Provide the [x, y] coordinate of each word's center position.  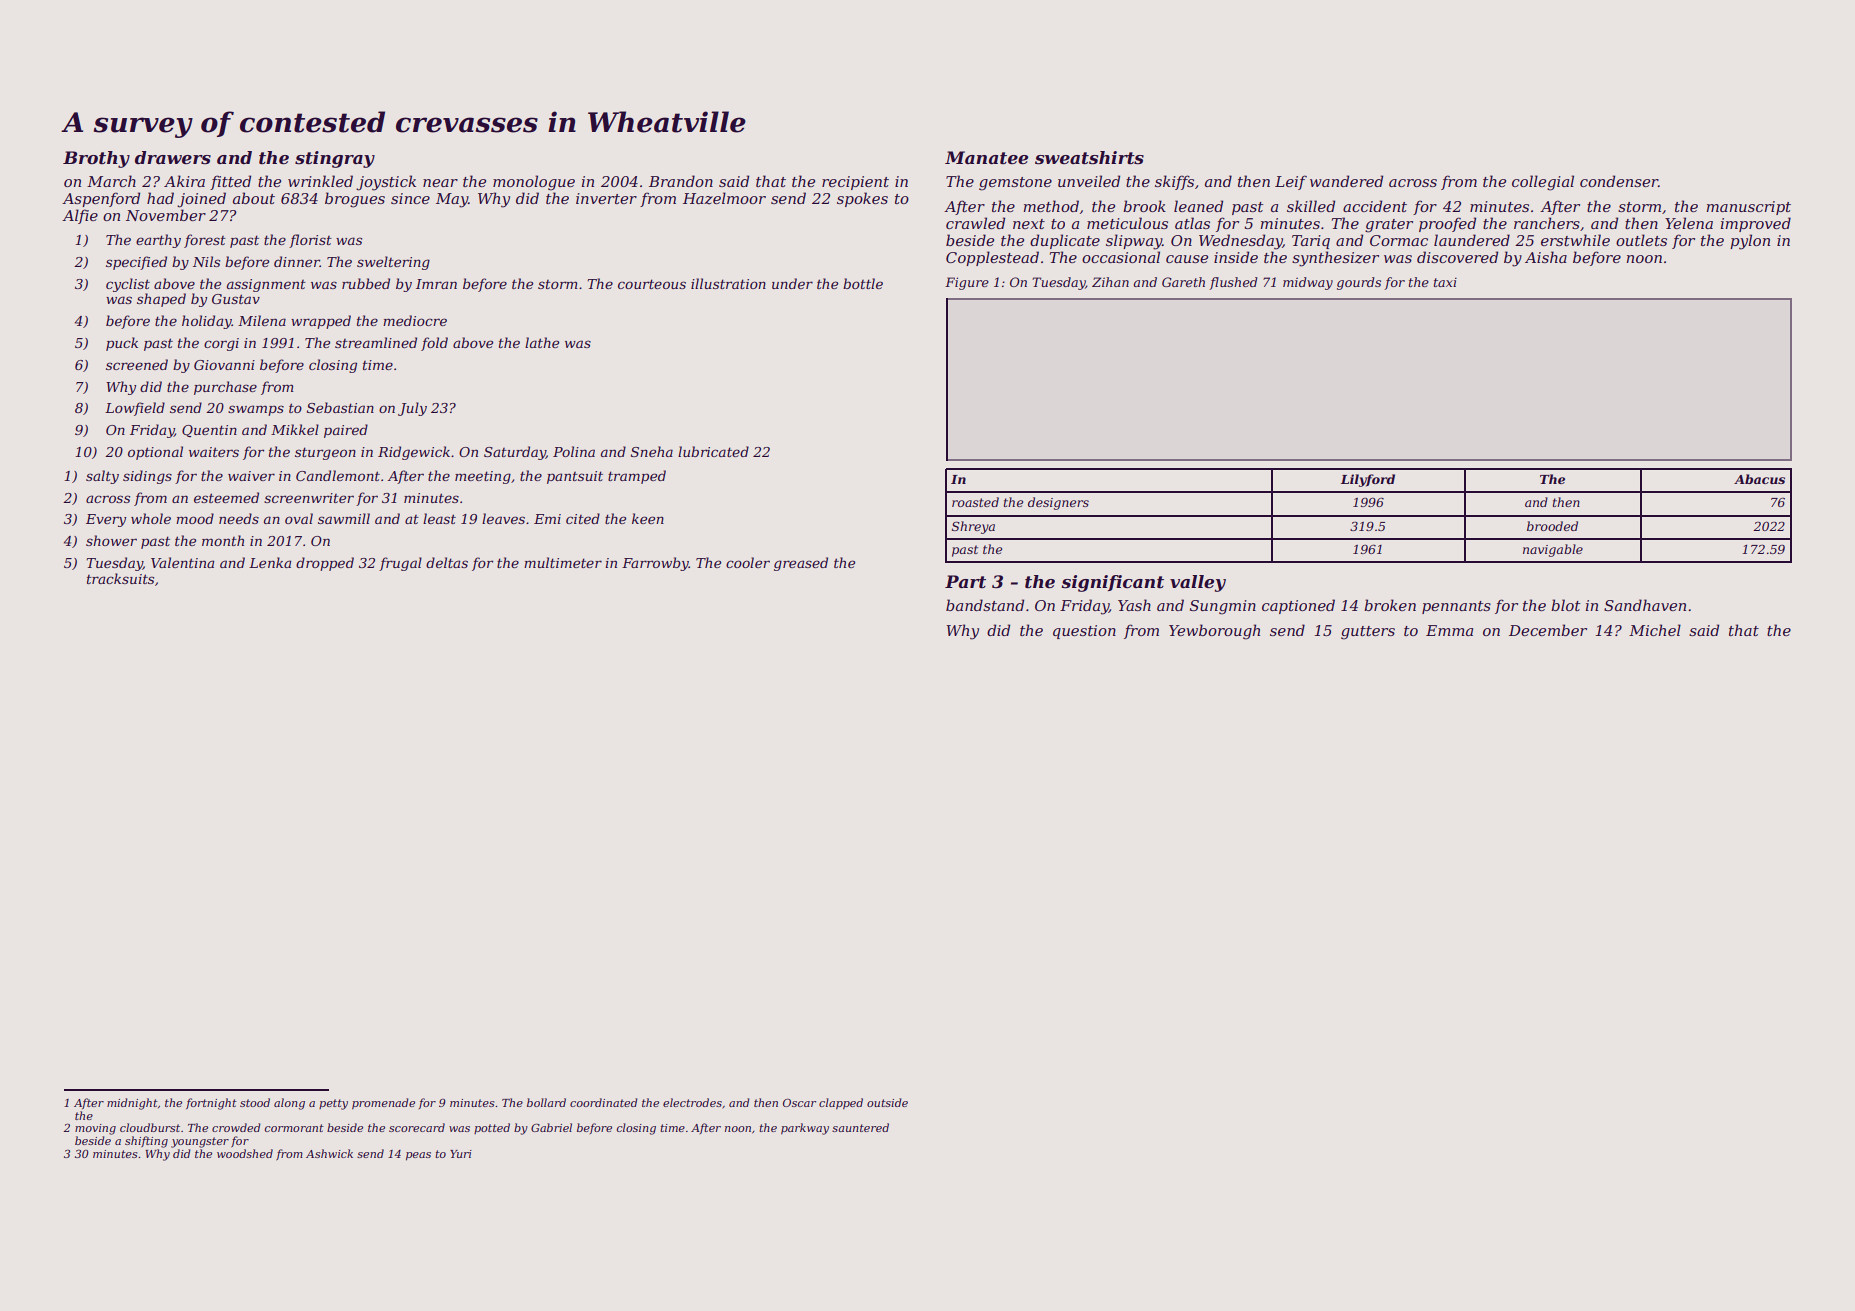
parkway [805, 1129]
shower [111, 540]
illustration [728, 283]
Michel [1655, 630]
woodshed [245, 1153]
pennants [1456, 607]
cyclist [128, 285]
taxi [1445, 282]
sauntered [860, 1127]
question [1084, 632]
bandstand [985, 605]
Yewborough [1214, 632]
